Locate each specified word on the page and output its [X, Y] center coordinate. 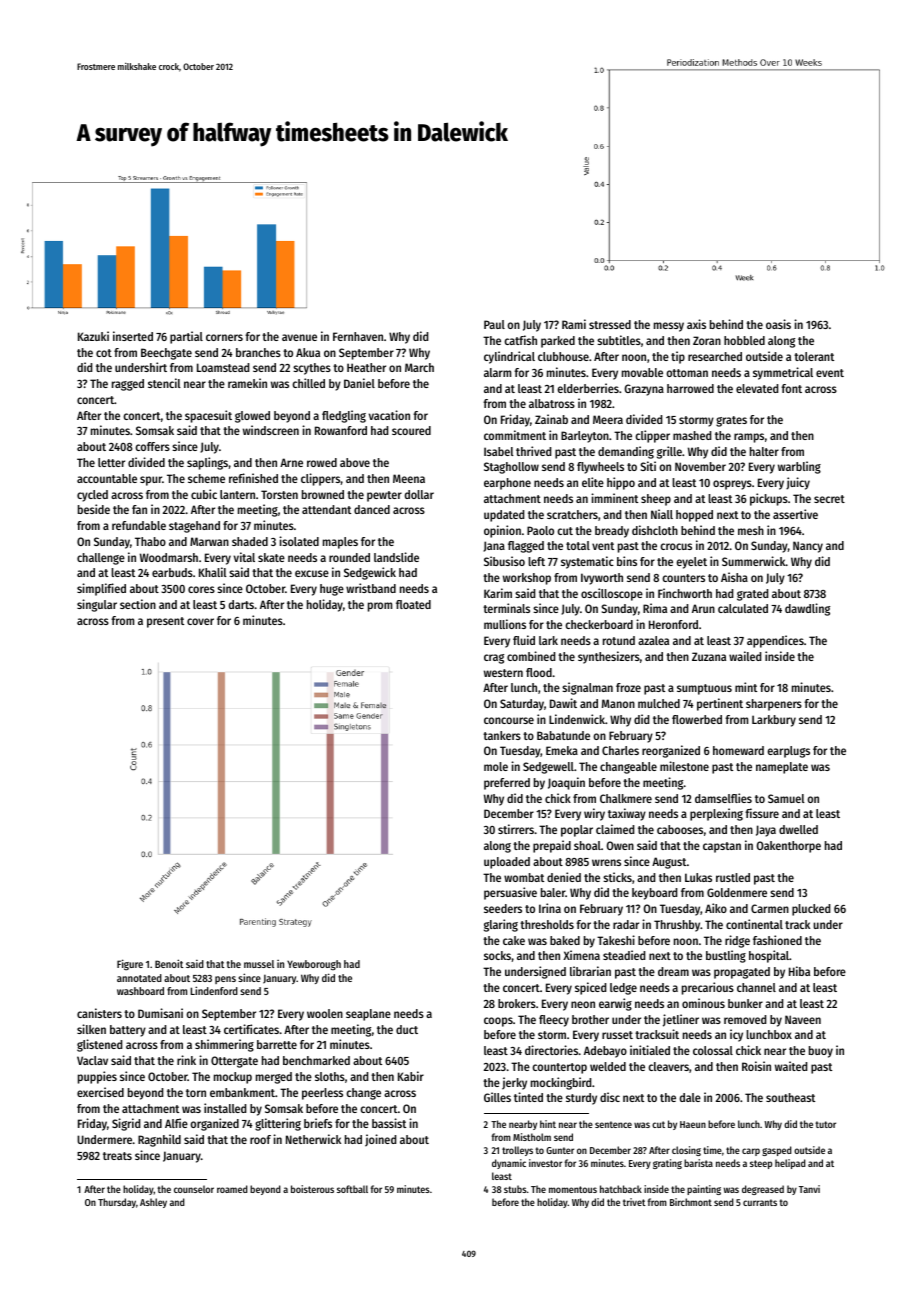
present [165, 622]
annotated [139, 978]
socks [497, 955]
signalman [587, 688]
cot [104, 353]
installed [225, 1108]
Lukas [698, 877]
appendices [775, 641]
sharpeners [774, 705]
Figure [130, 965]
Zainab [551, 419]
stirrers [516, 829]
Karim [498, 593]
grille [669, 452]
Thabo [150, 541]
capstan [722, 847]
